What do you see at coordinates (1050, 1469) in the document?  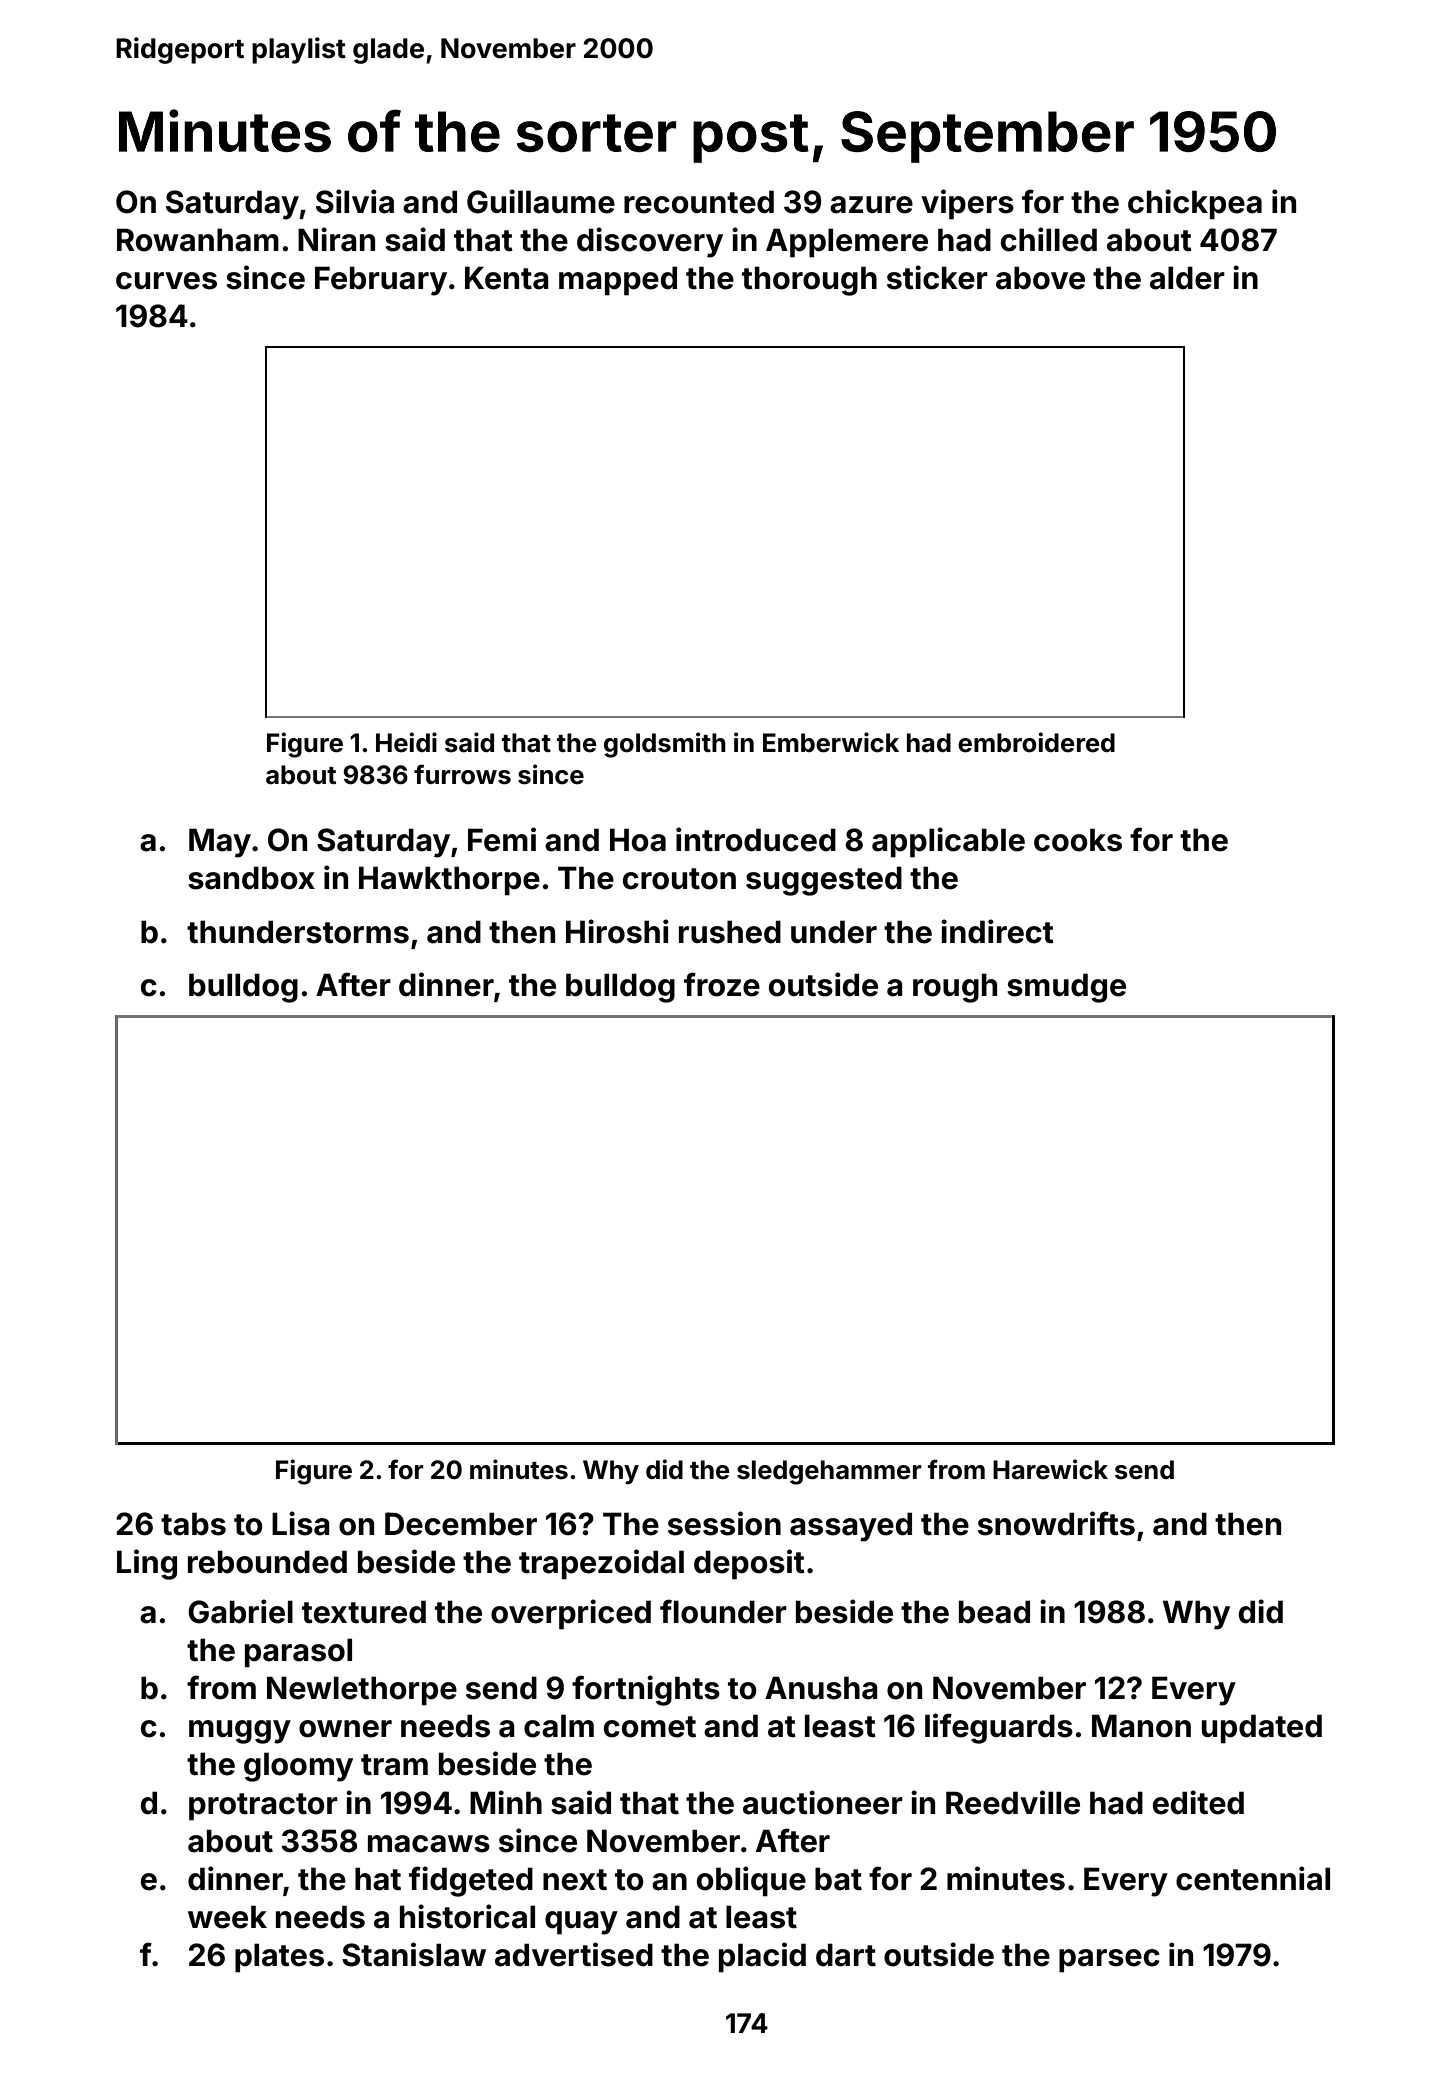 I see `Harewick` at bounding box center [1050, 1469].
